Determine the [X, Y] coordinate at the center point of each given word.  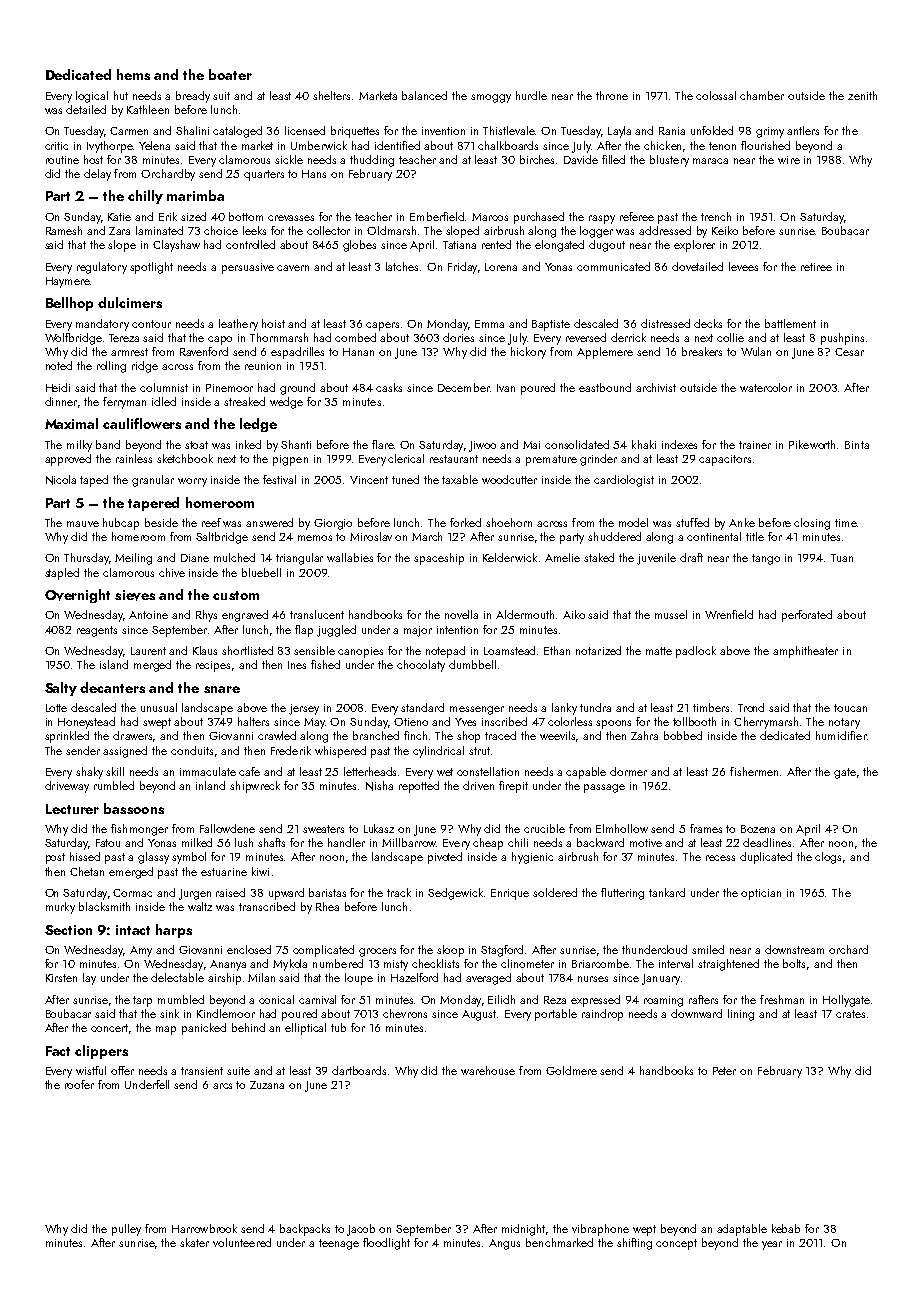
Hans [314, 174]
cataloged [237, 132]
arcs [222, 1086]
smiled [708, 949]
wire [789, 160]
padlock [696, 652]
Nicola [61, 480]
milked [197, 842]
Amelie [562, 557]
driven [478, 785]
